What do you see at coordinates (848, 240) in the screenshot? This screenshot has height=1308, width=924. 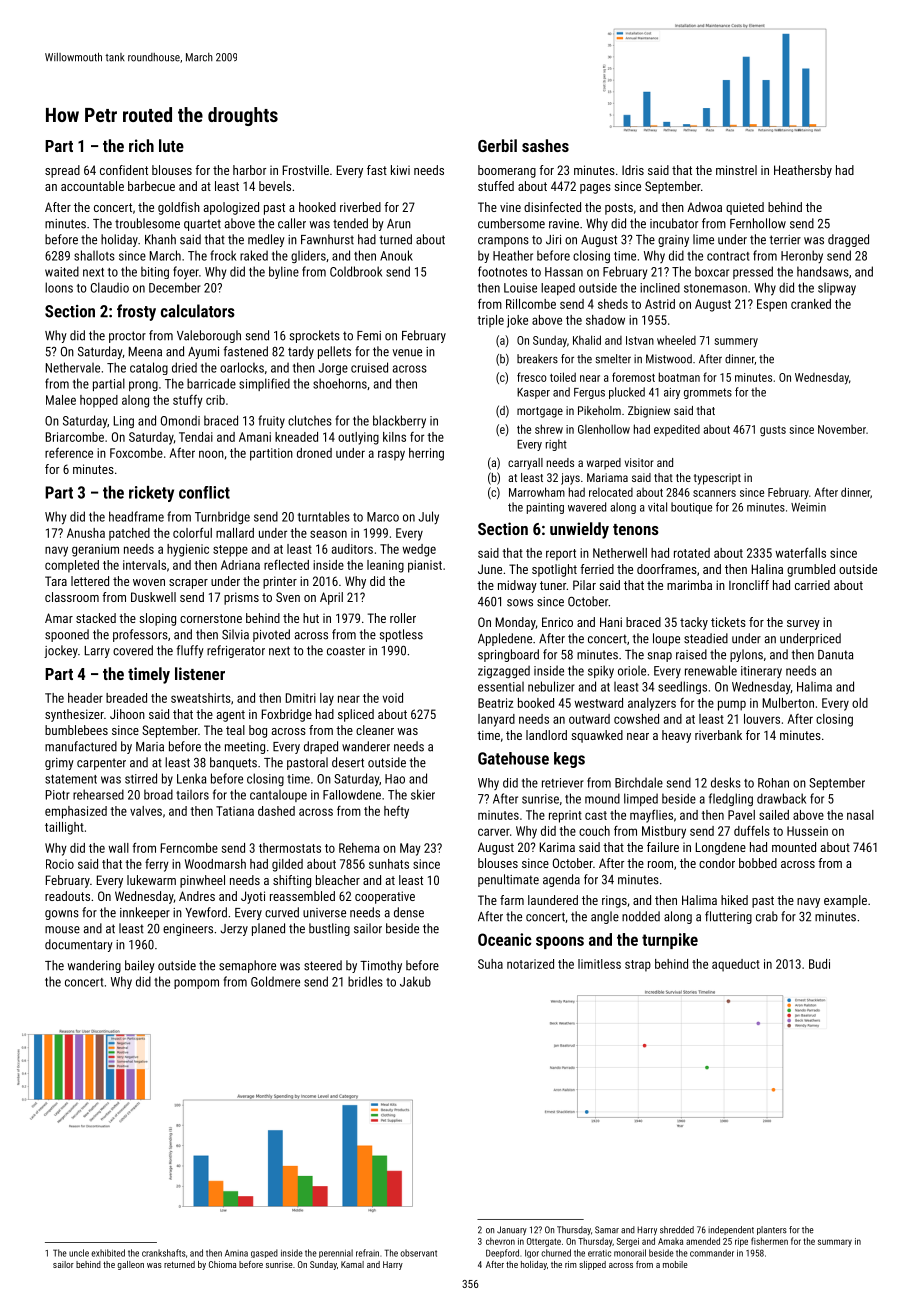 I see `dragged` at bounding box center [848, 240].
